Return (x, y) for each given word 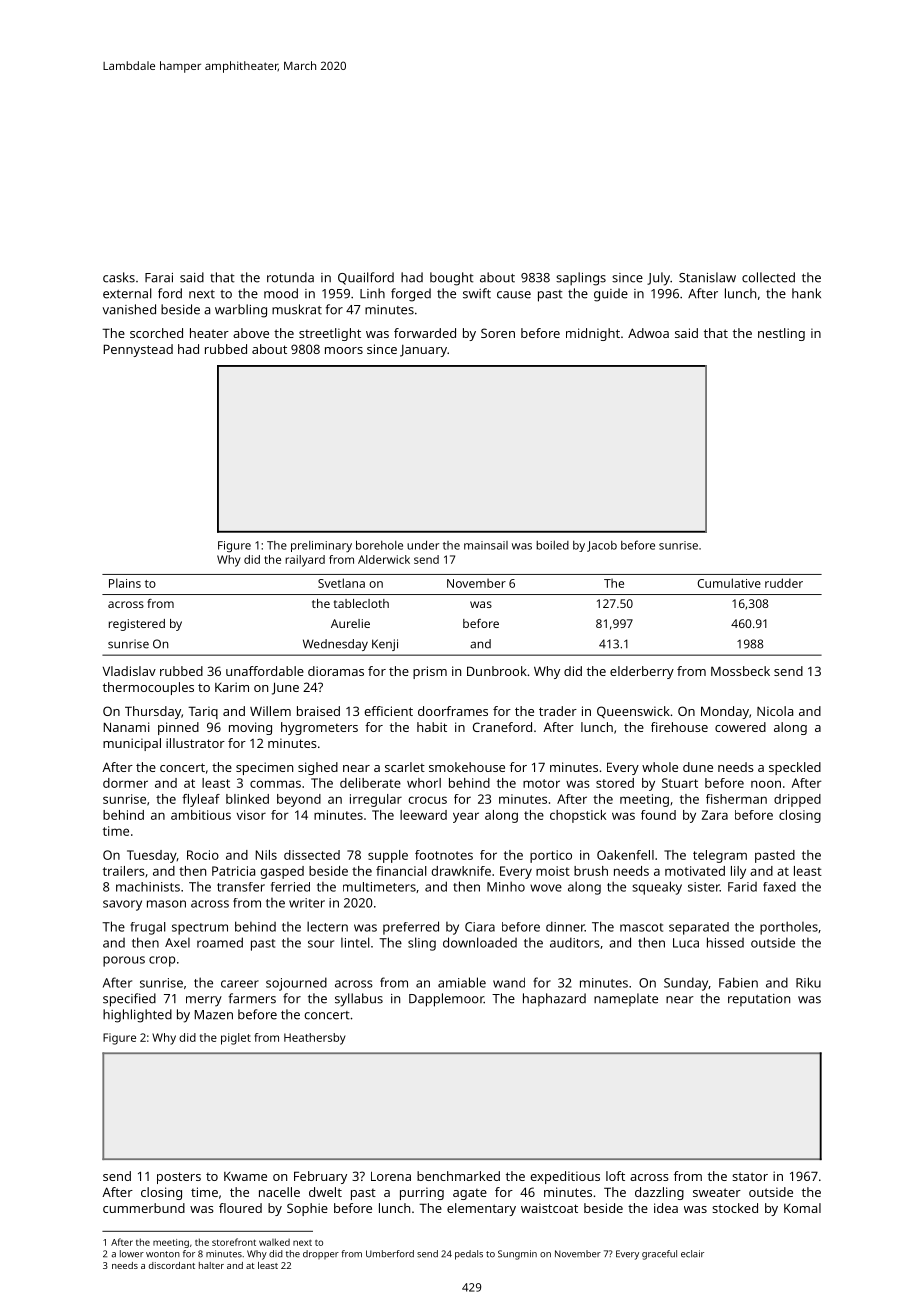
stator (750, 1176)
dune (698, 767)
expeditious (565, 1177)
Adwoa (648, 333)
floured (240, 1208)
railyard (305, 561)
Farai (159, 278)
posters (179, 1178)
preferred (411, 928)
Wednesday (335, 645)
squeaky (657, 888)
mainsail (486, 545)
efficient (388, 711)
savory (122, 905)
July (658, 279)
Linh (372, 293)
